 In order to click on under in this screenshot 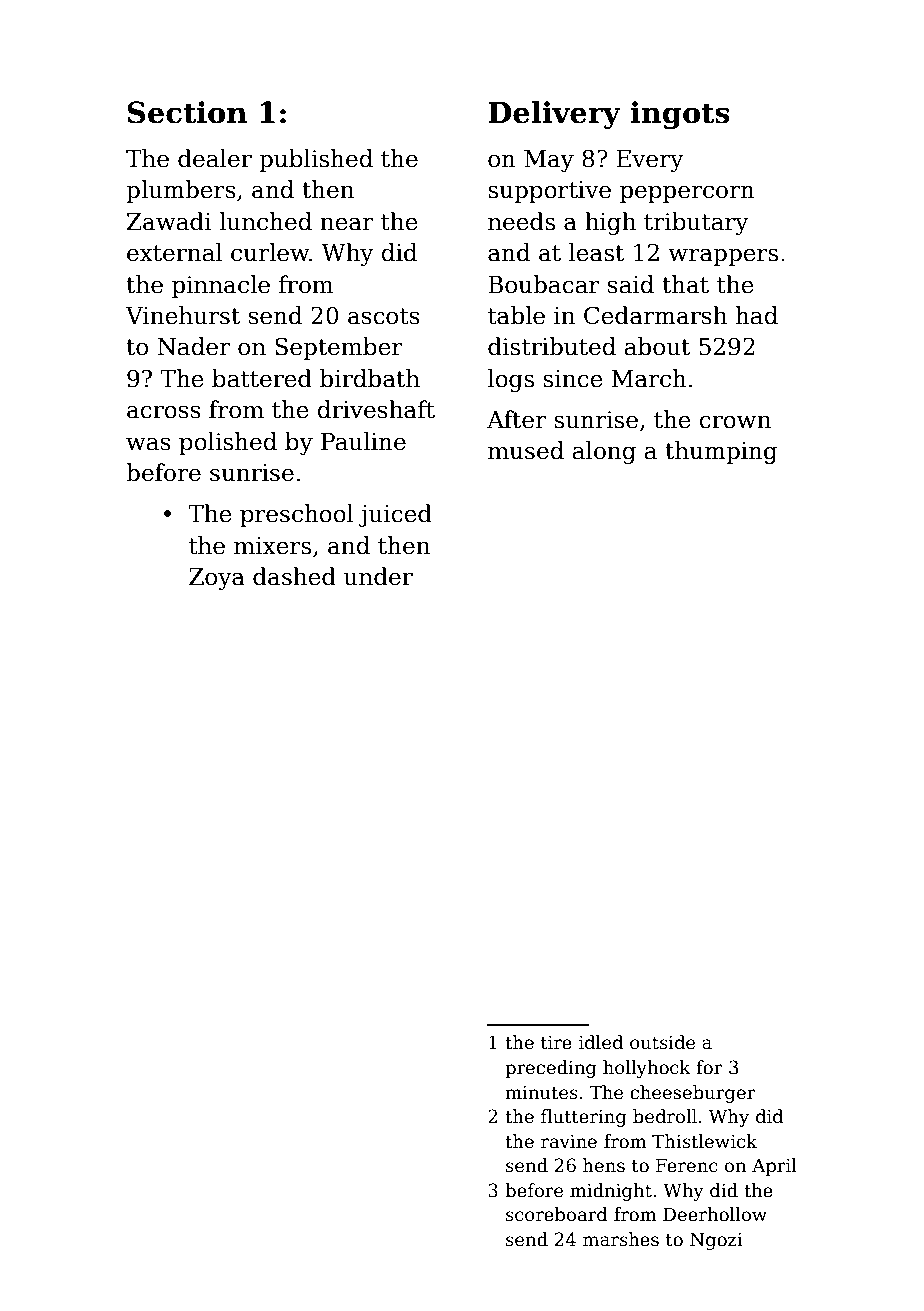, I will do `click(378, 576)`.
